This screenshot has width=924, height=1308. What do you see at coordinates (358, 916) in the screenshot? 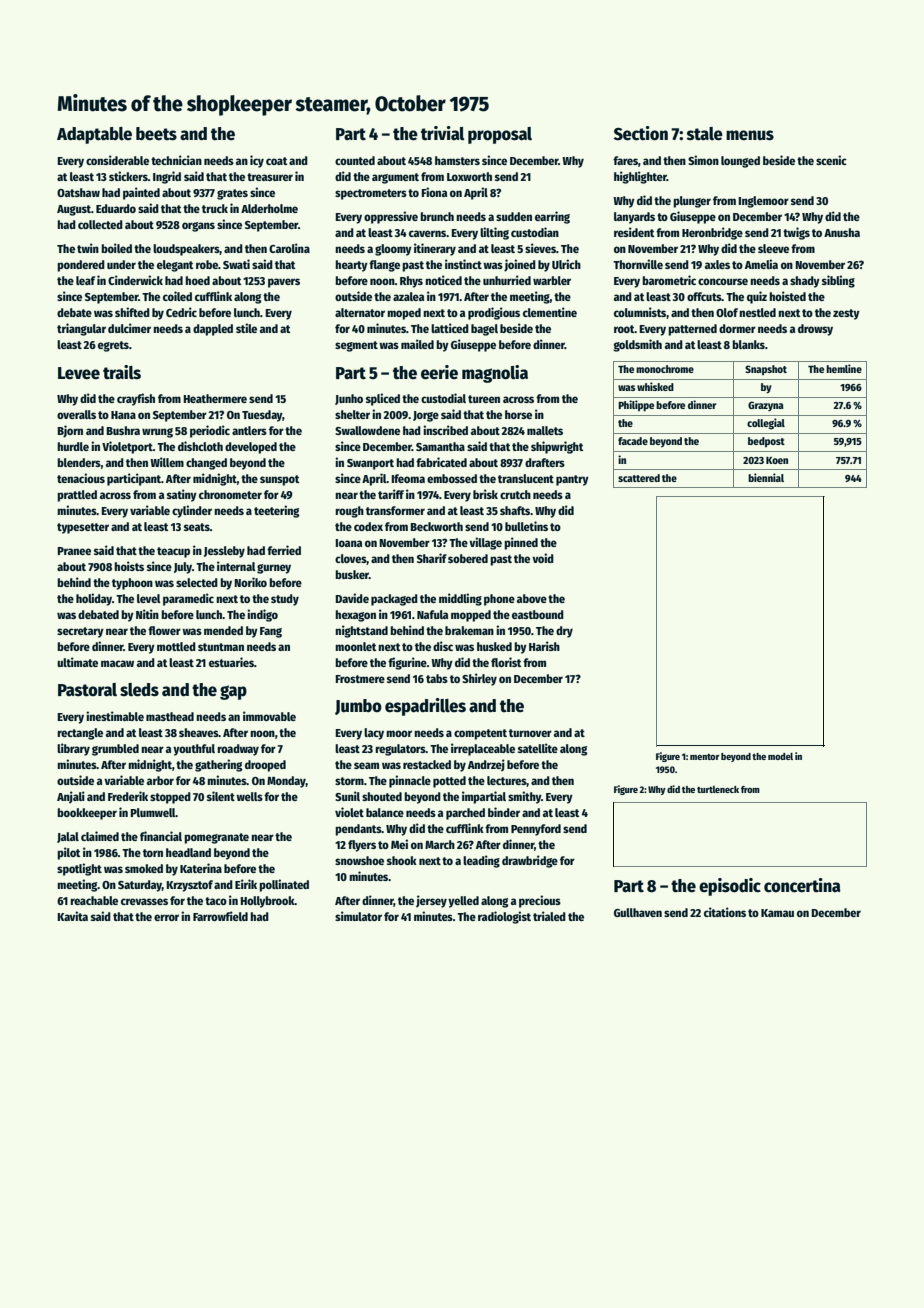
I see `simulator` at bounding box center [358, 916].
